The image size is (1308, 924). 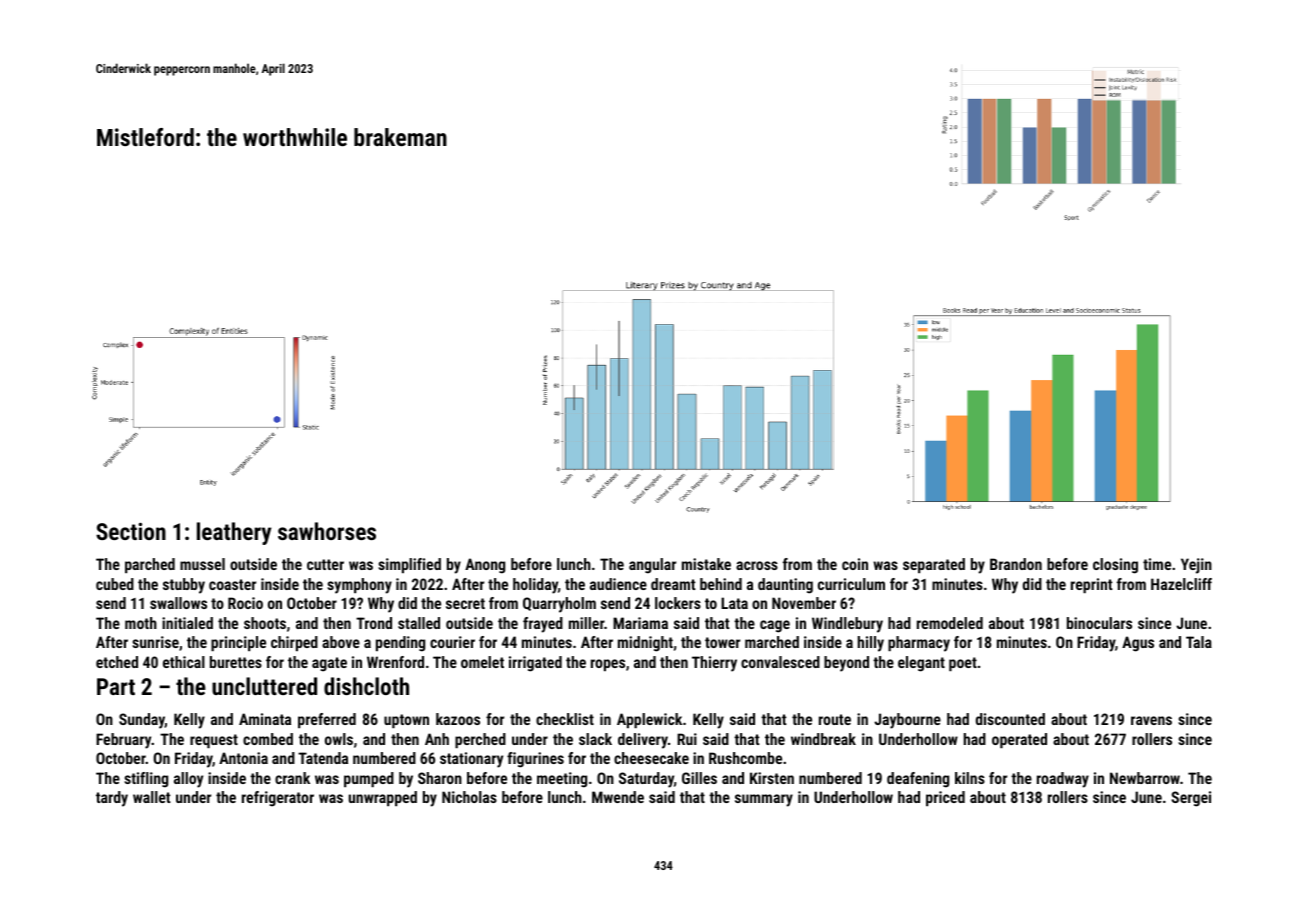 I want to click on priced, so click(x=945, y=798).
